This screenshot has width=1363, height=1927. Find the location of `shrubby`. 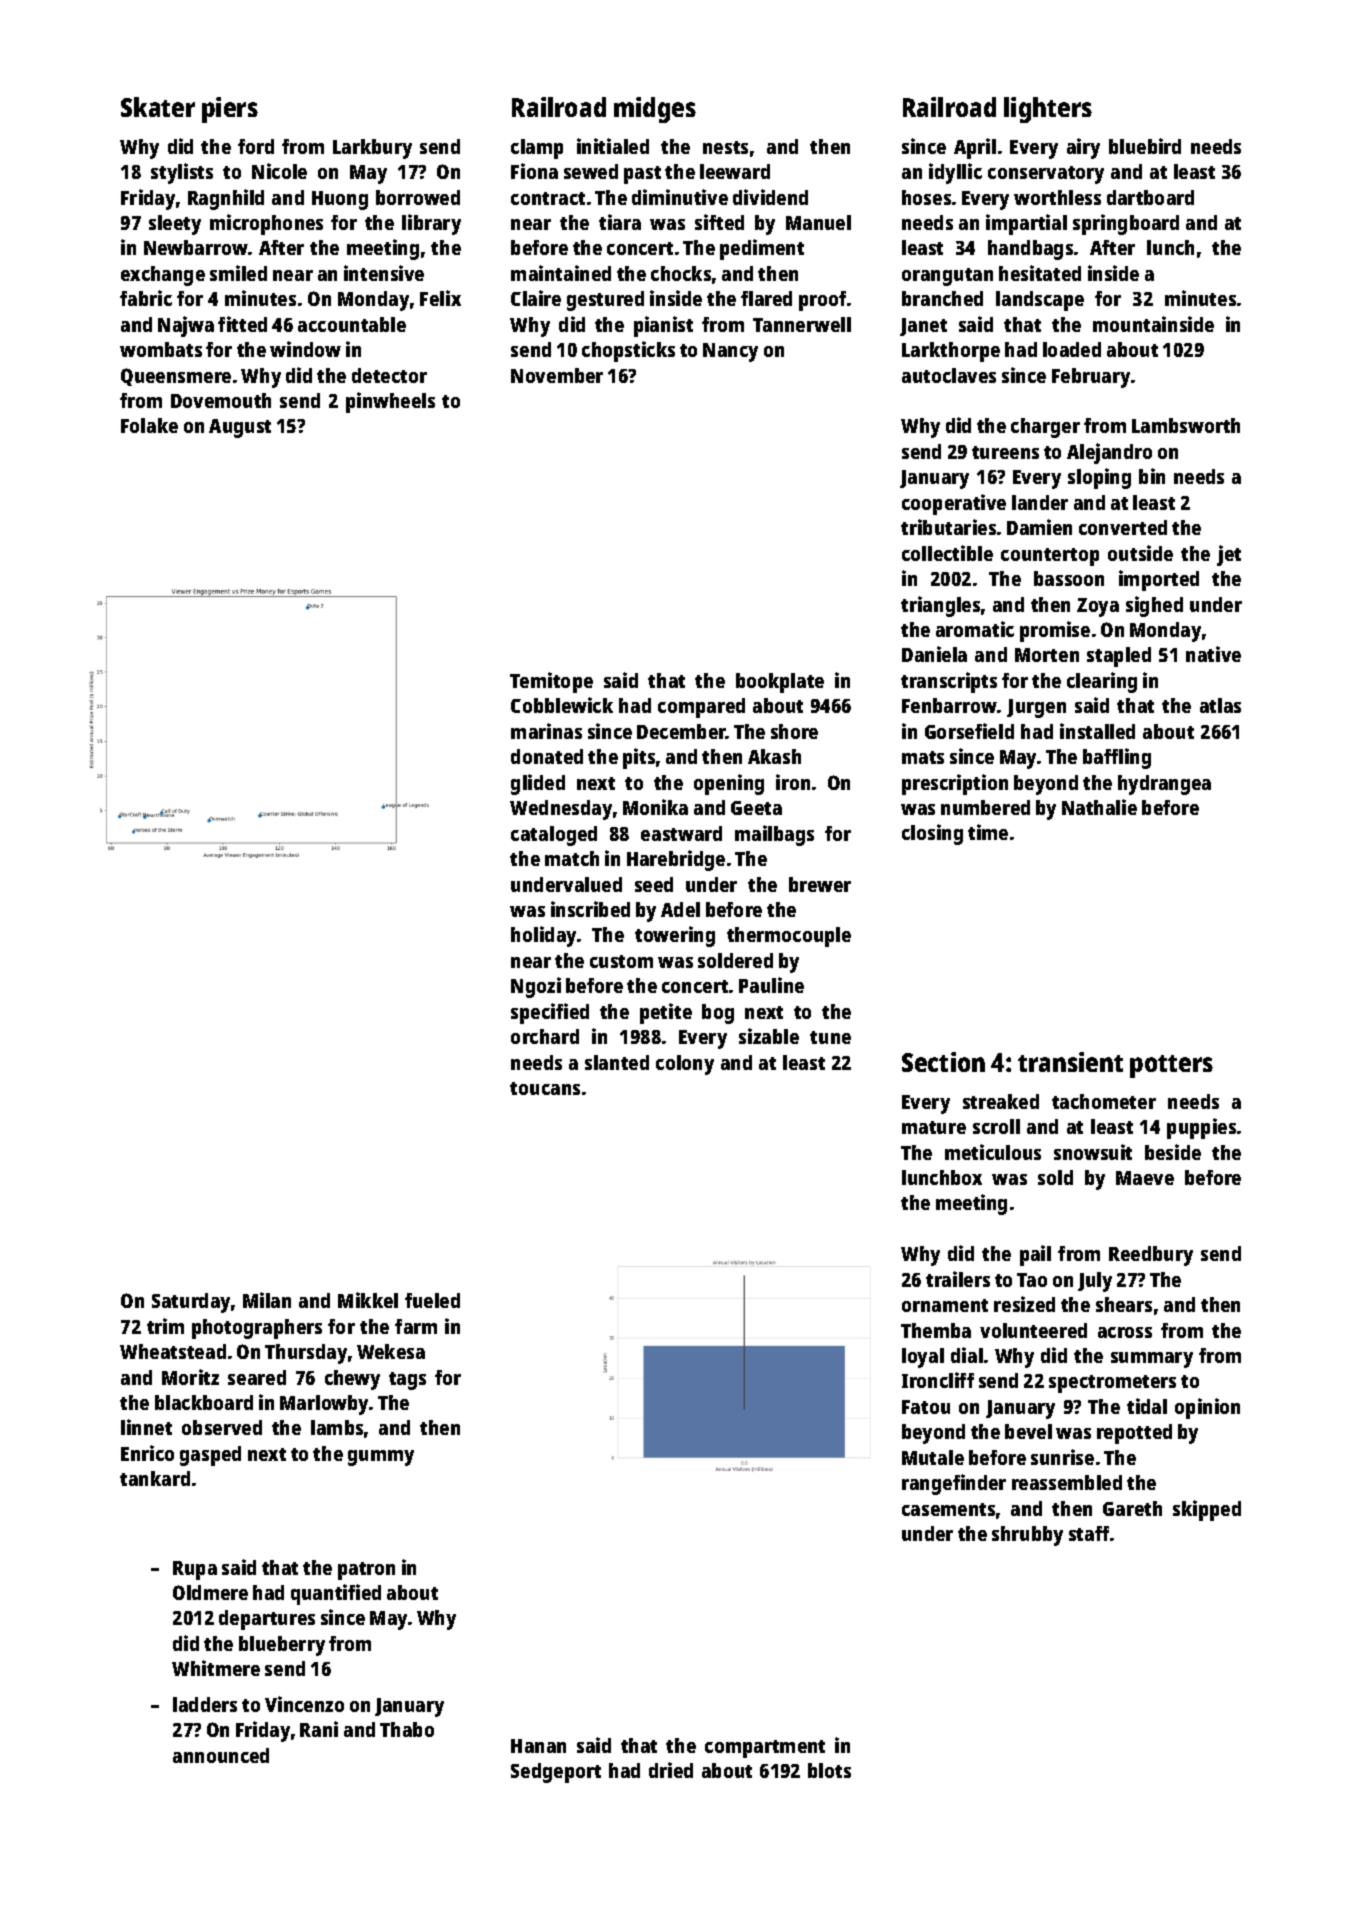

shrubby is located at coordinates (1027, 1536).
